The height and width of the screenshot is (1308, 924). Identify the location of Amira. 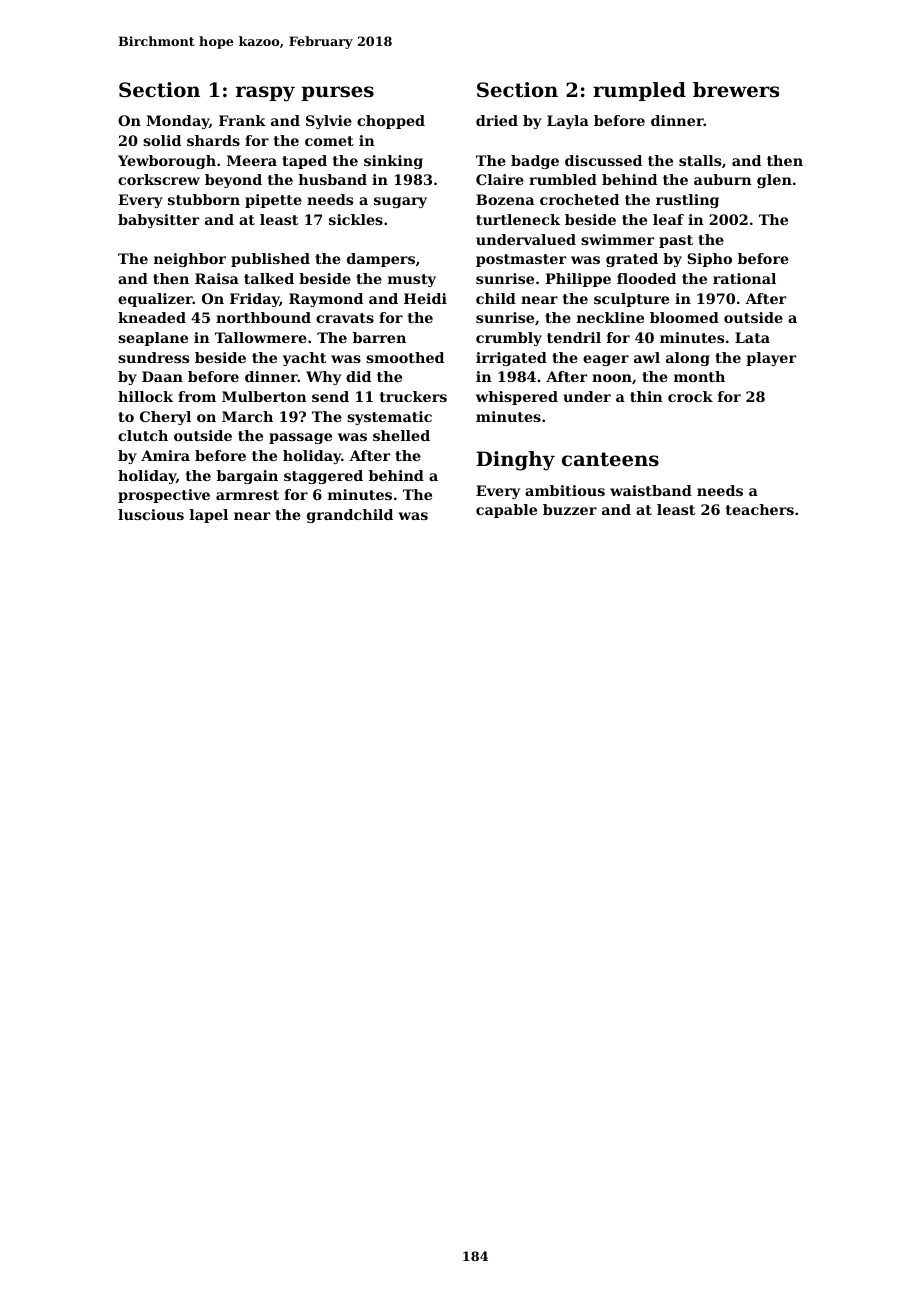
(165, 455).
